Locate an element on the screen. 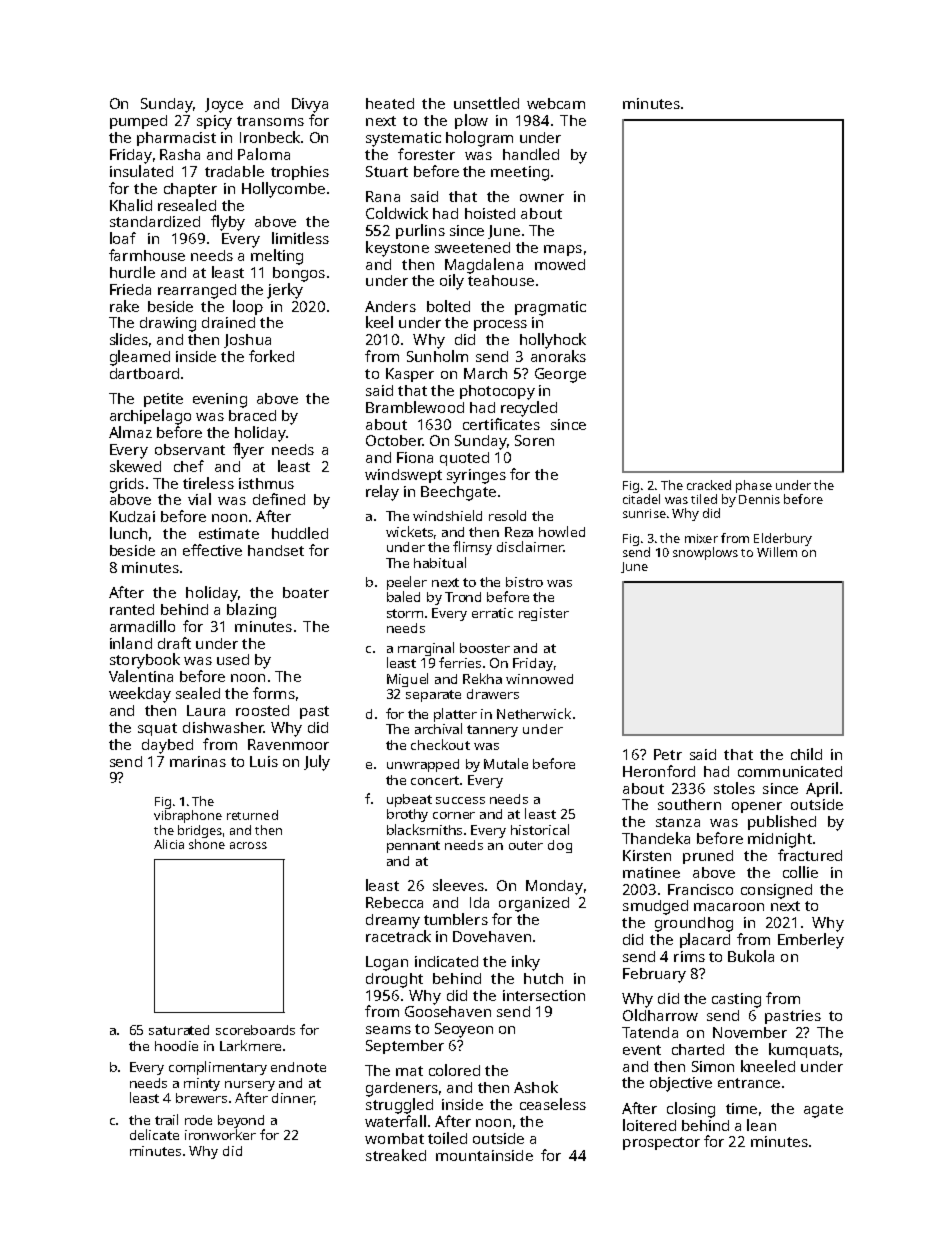 The image size is (952, 1233). forms is located at coordinates (274, 693).
